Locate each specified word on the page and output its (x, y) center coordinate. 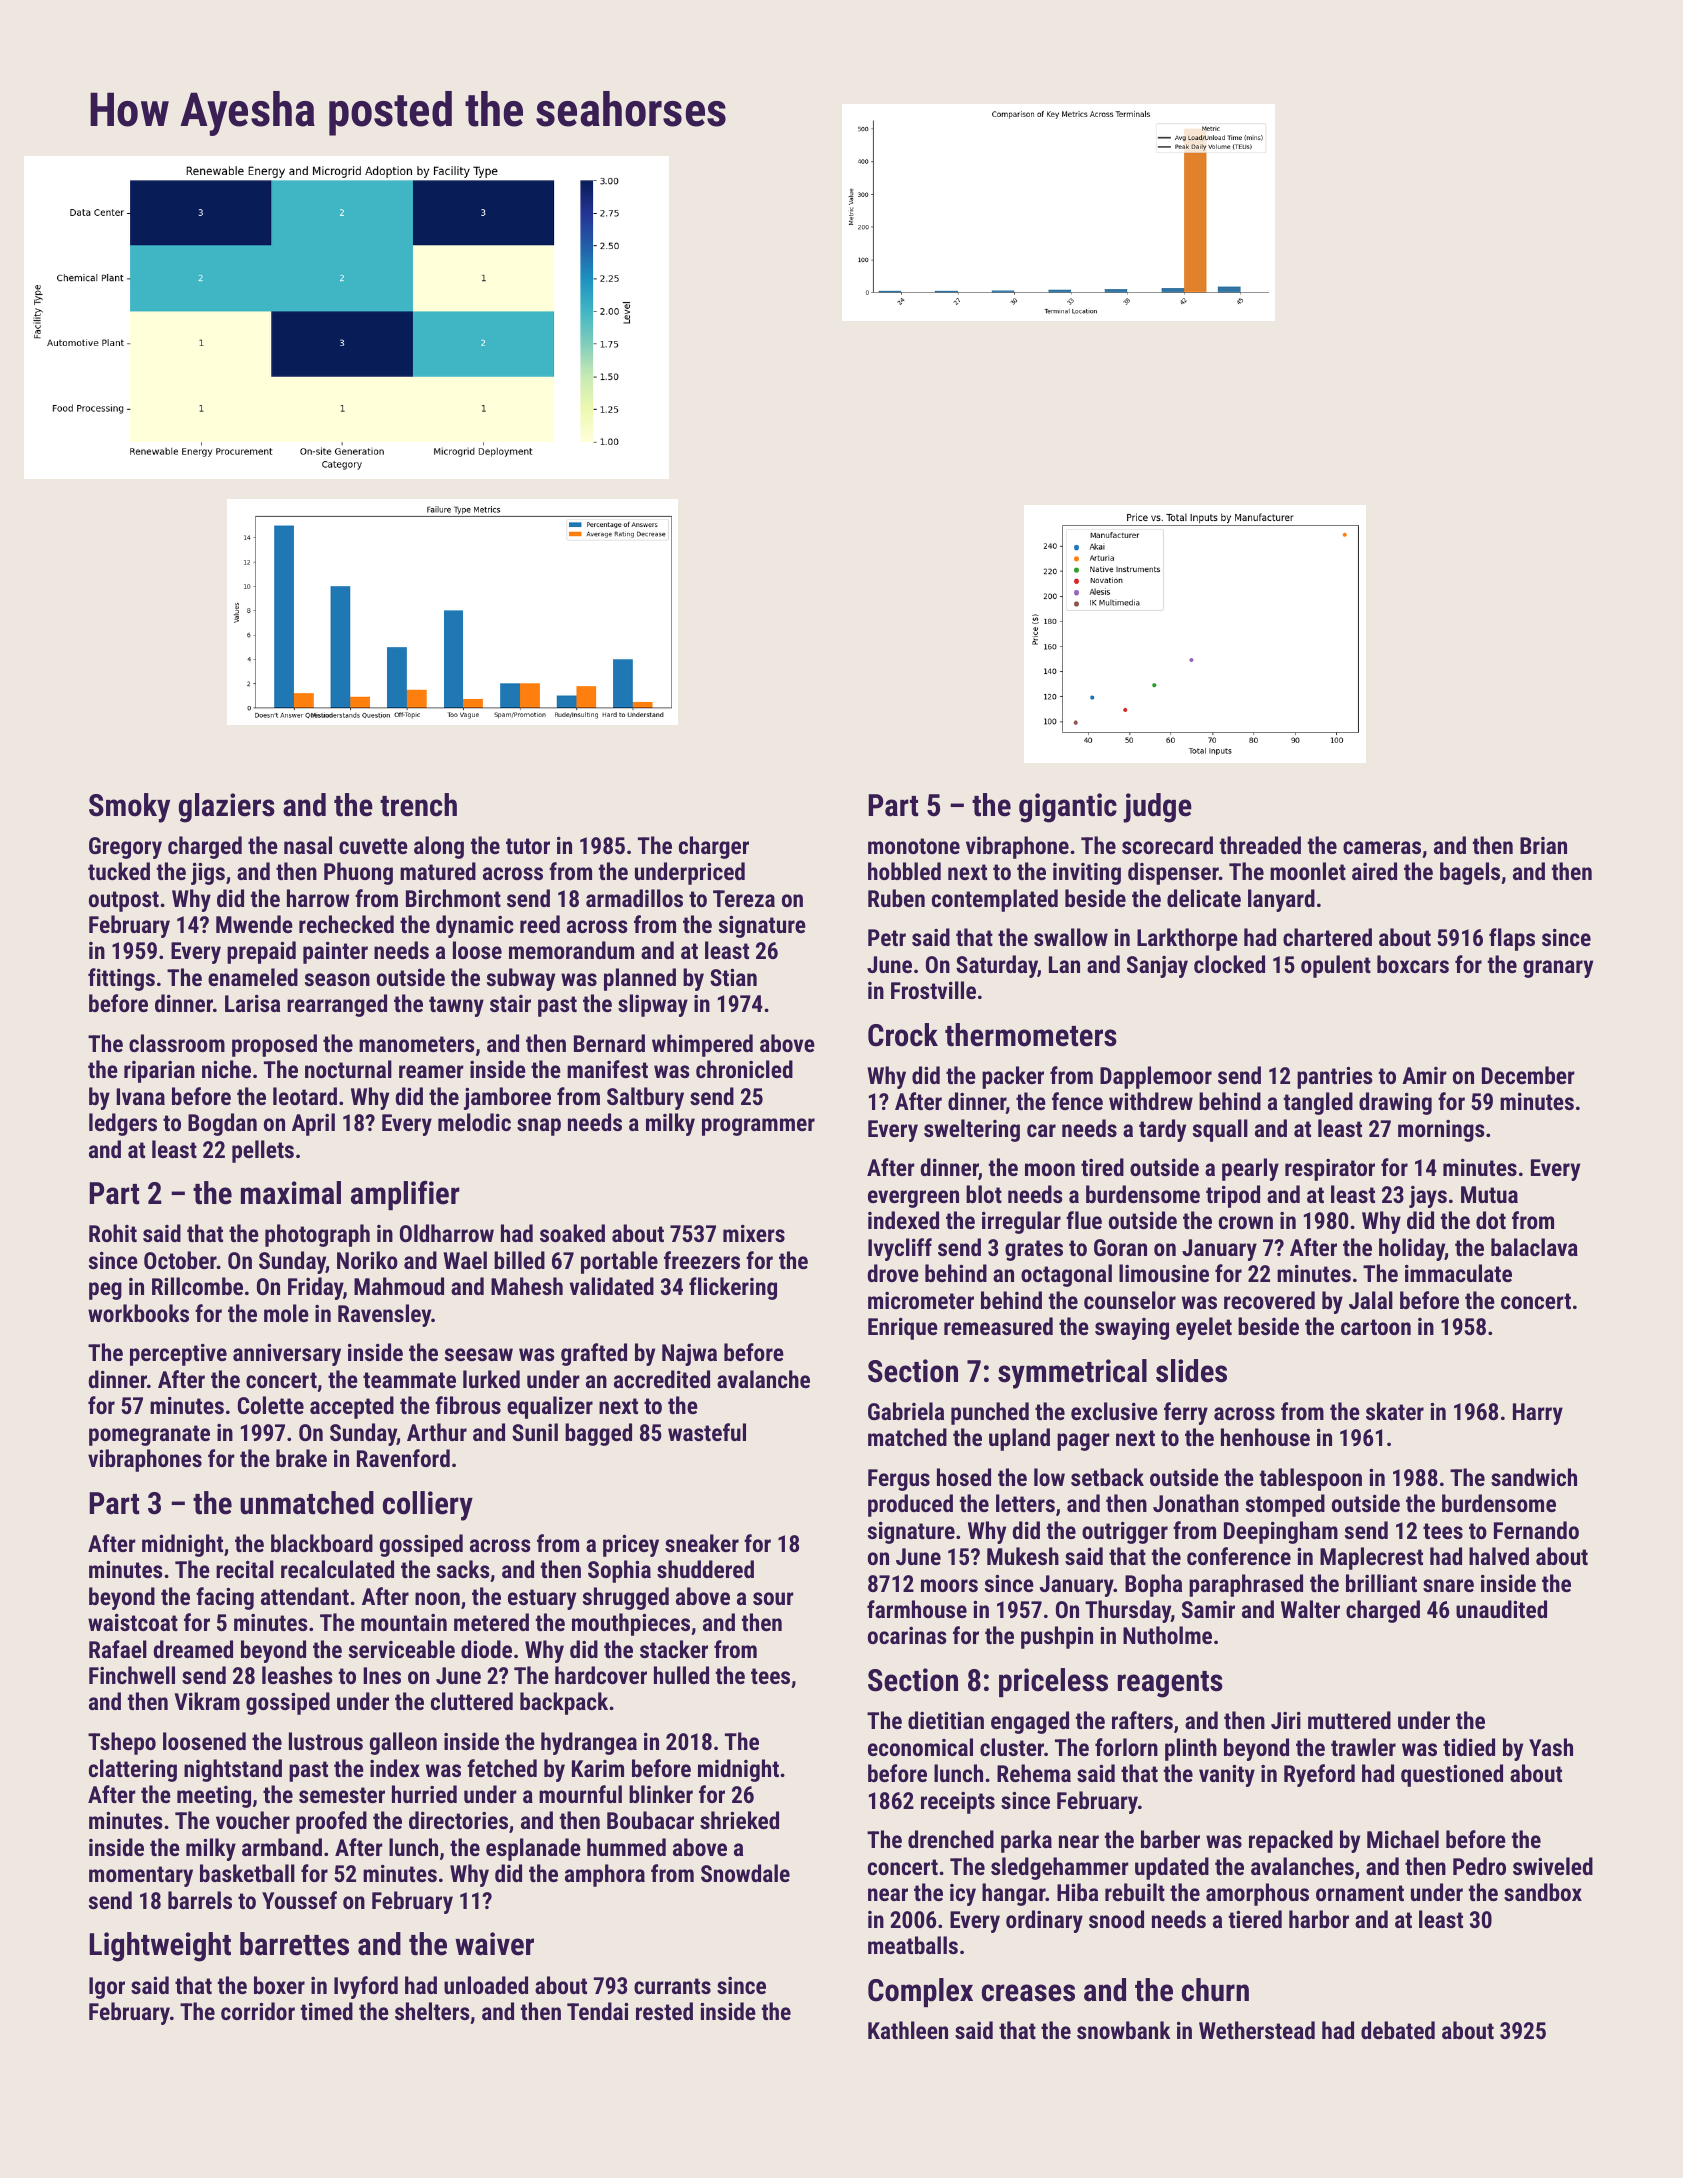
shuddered (705, 1569)
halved (1499, 1556)
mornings (1441, 1131)
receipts (958, 1803)
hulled (681, 1675)
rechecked (346, 924)
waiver (494, 1944)
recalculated (337, 1569)
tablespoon (1311, 1479)
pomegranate (149, 1435)
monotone (914, 846)
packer (1013, 1077)
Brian (1543, 845)
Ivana (140, 1096)
